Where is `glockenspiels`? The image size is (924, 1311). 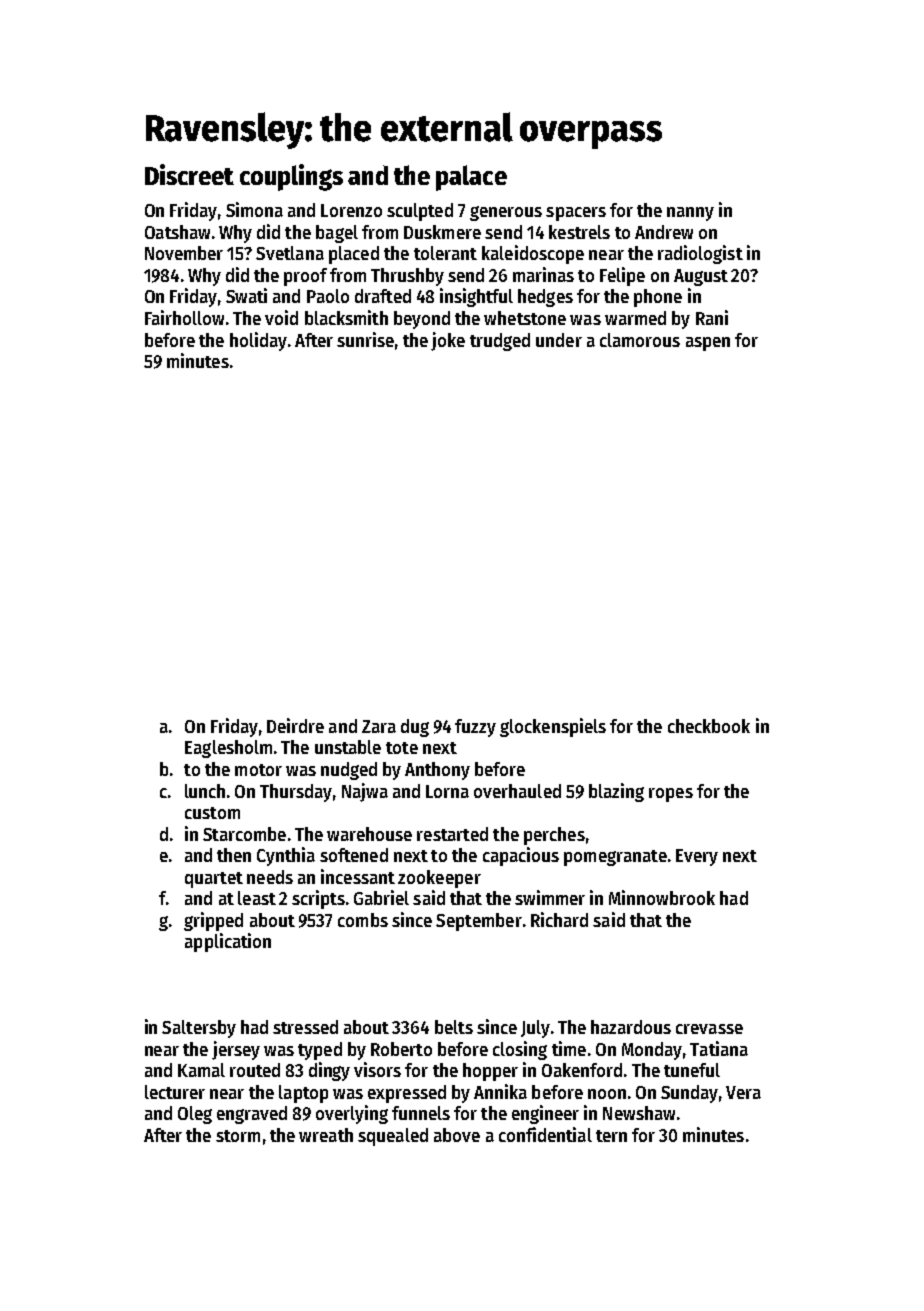
glockenspiels is located at coordinates (553, 727).
